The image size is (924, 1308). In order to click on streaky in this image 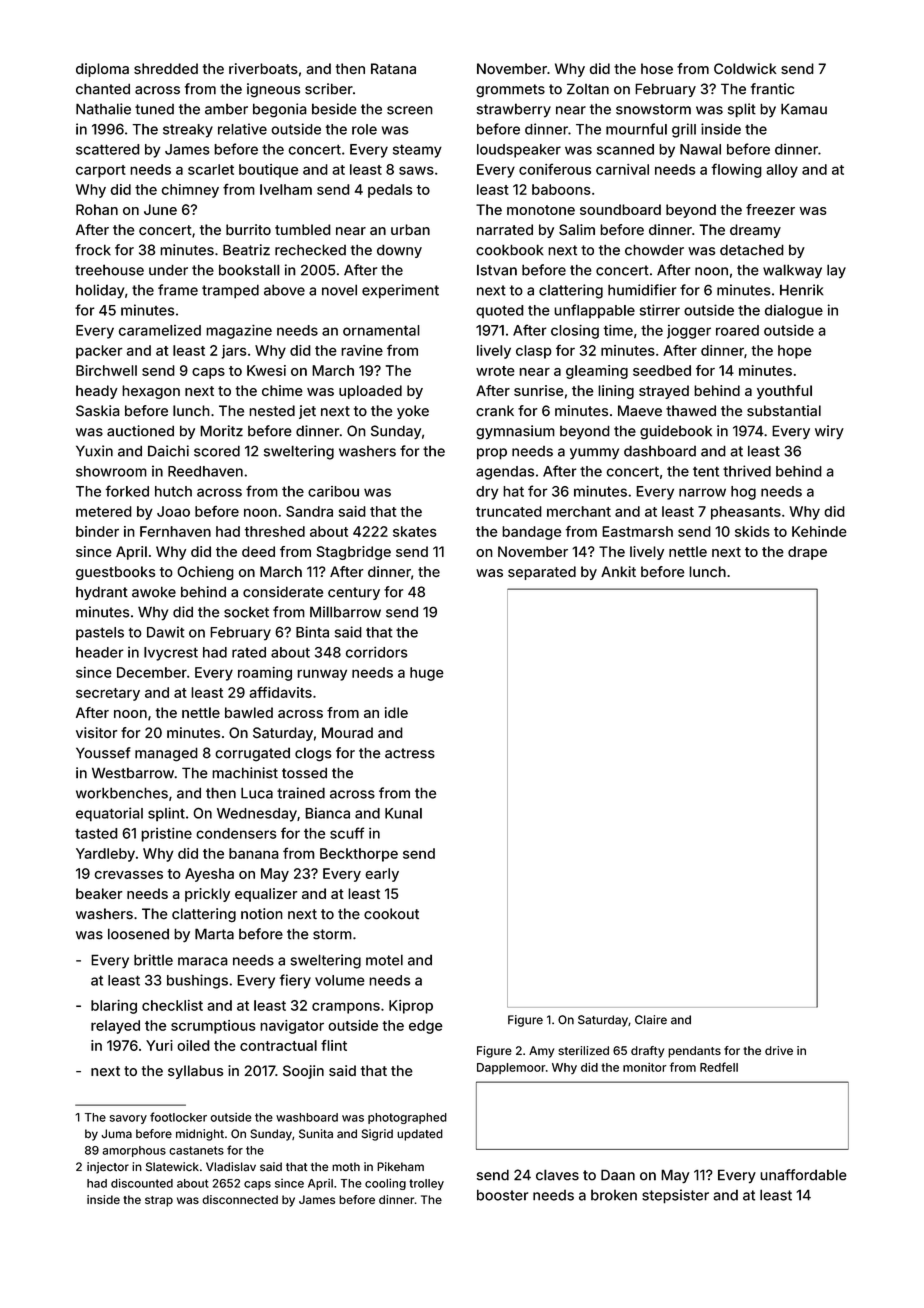, I will do `click(188, 131)`.
